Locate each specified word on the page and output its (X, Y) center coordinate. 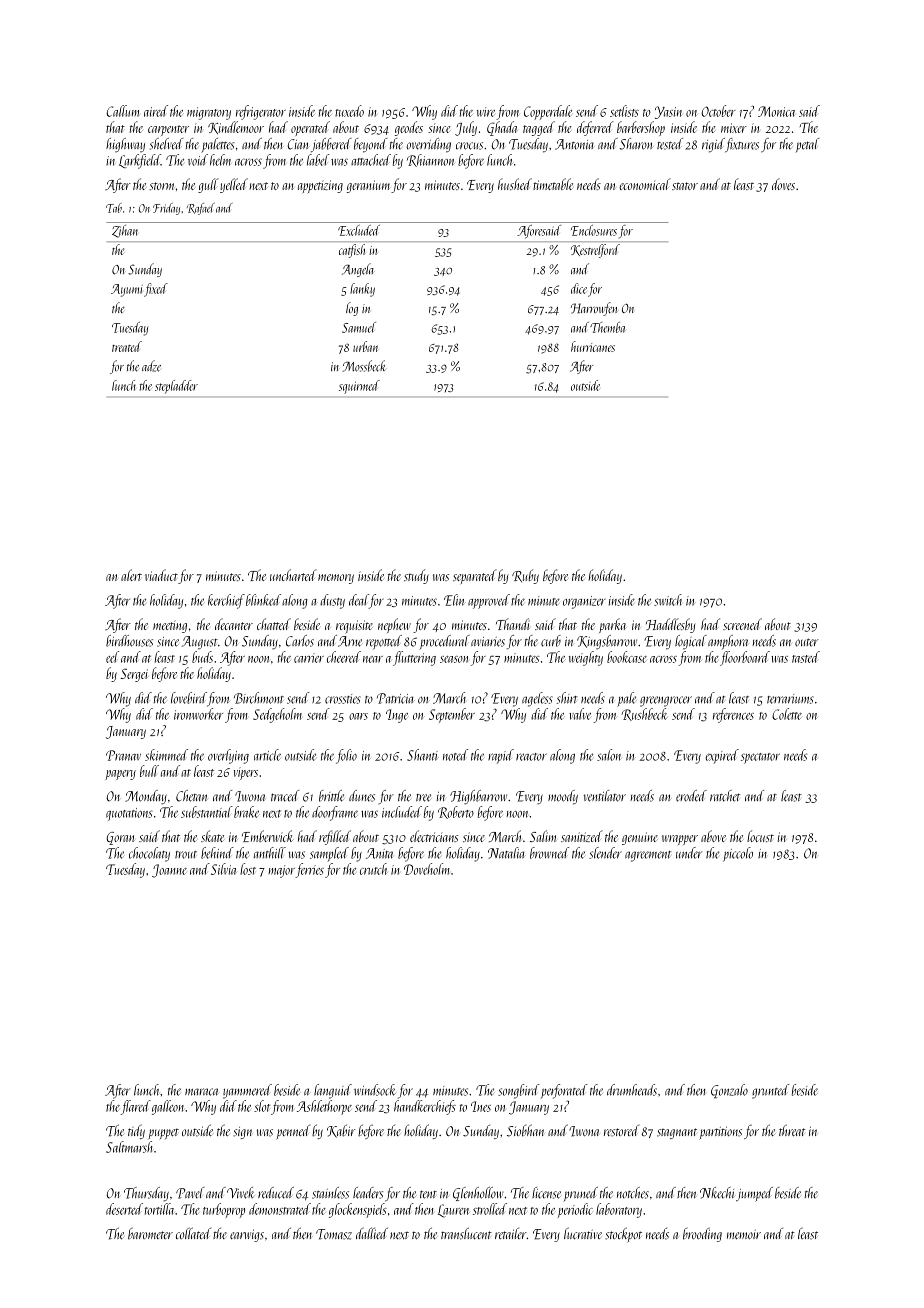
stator (685, 186)
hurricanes (593, 346)
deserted (124, 1209)
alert (131, 575)
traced (285, 796)
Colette (787, 714)
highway (125, 145)
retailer (511, 1233)
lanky (362, 290)
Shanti (422, 755)
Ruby (525, 576)
